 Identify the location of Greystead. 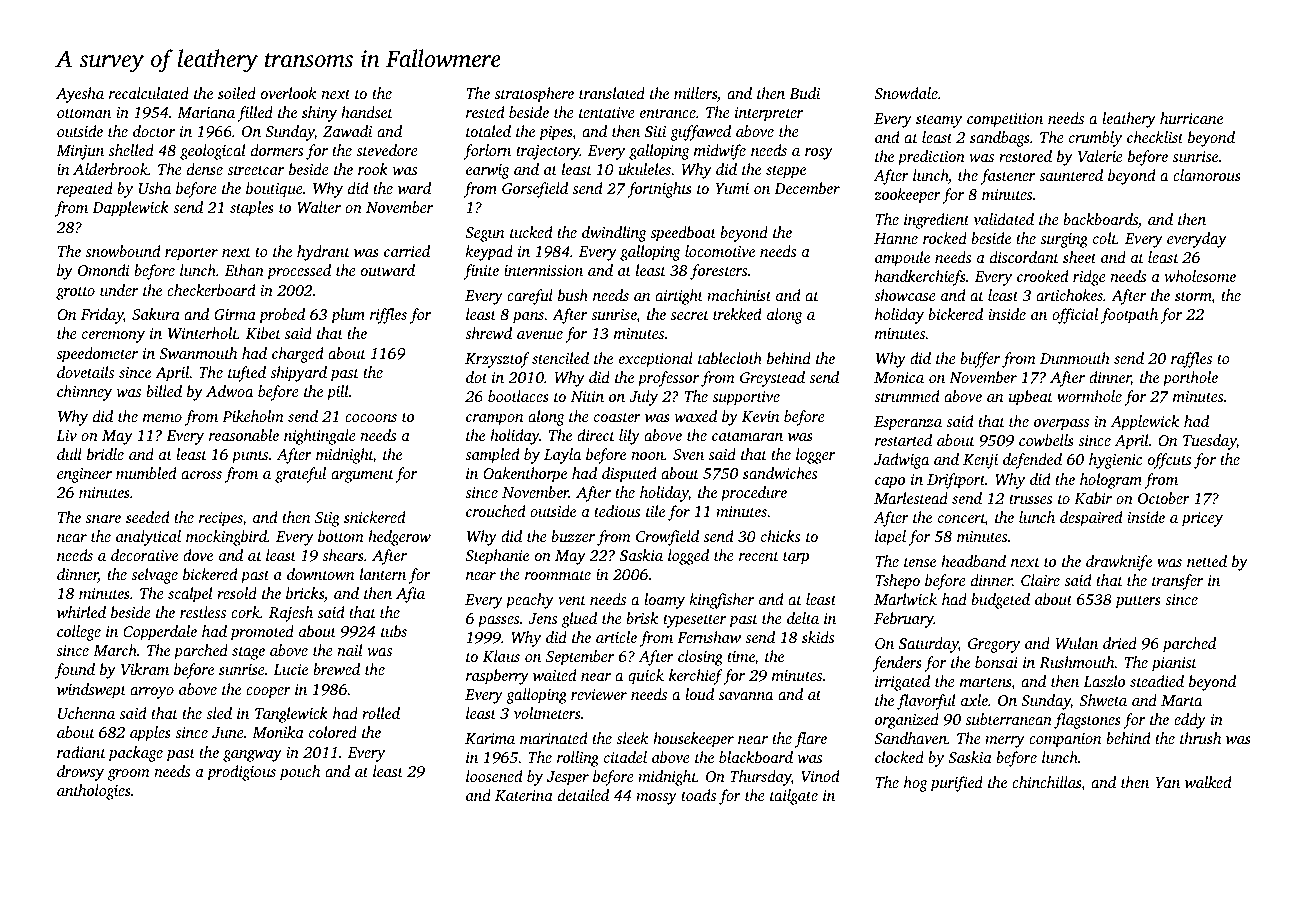
(772, 379).
